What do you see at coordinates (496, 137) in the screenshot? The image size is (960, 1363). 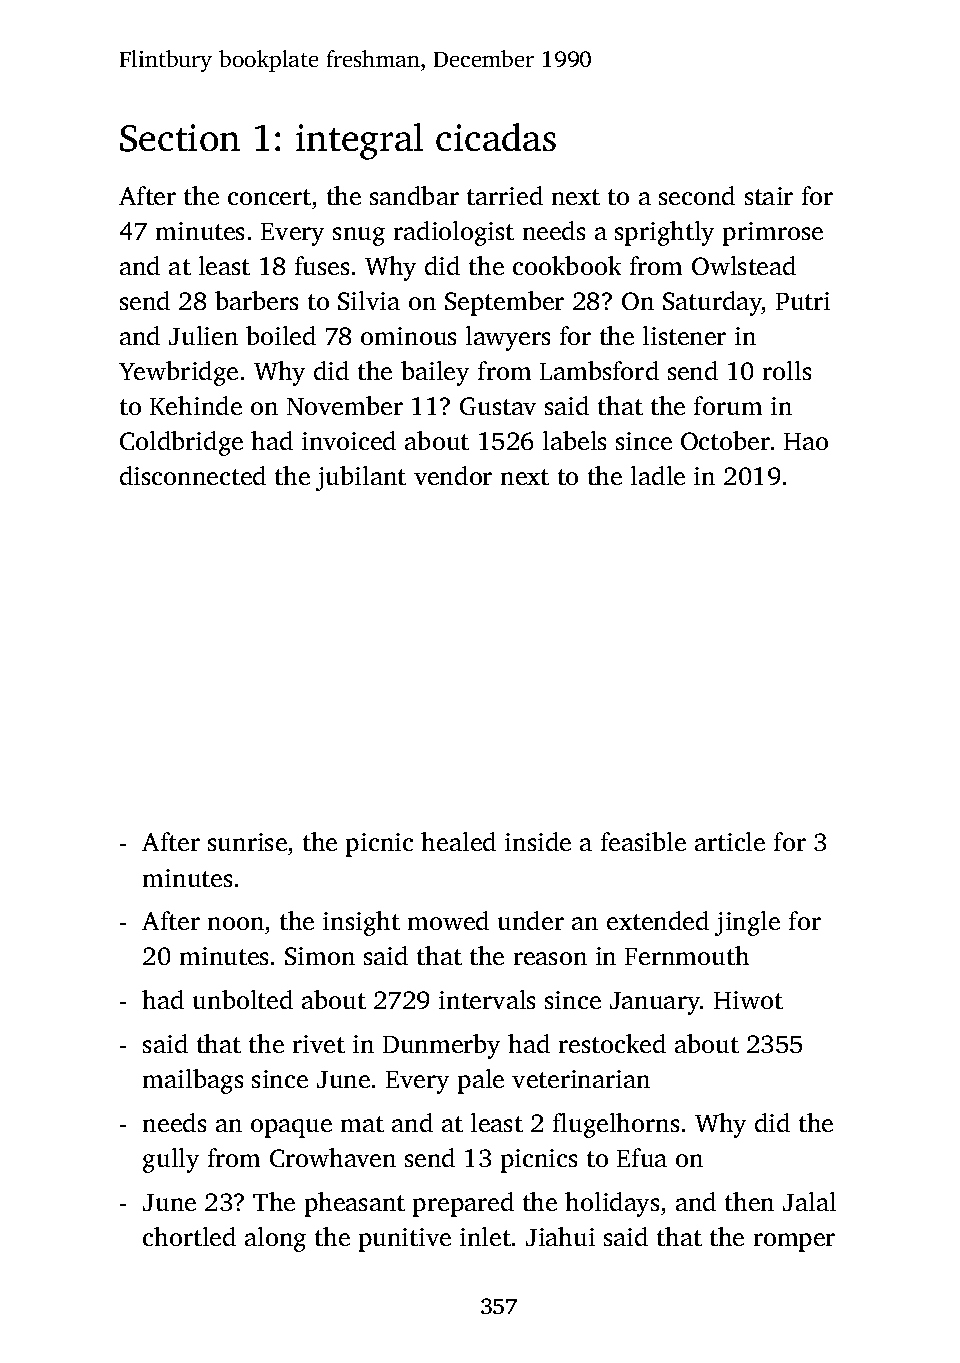 I see `cicadas` at bounding box center [496, 137].
